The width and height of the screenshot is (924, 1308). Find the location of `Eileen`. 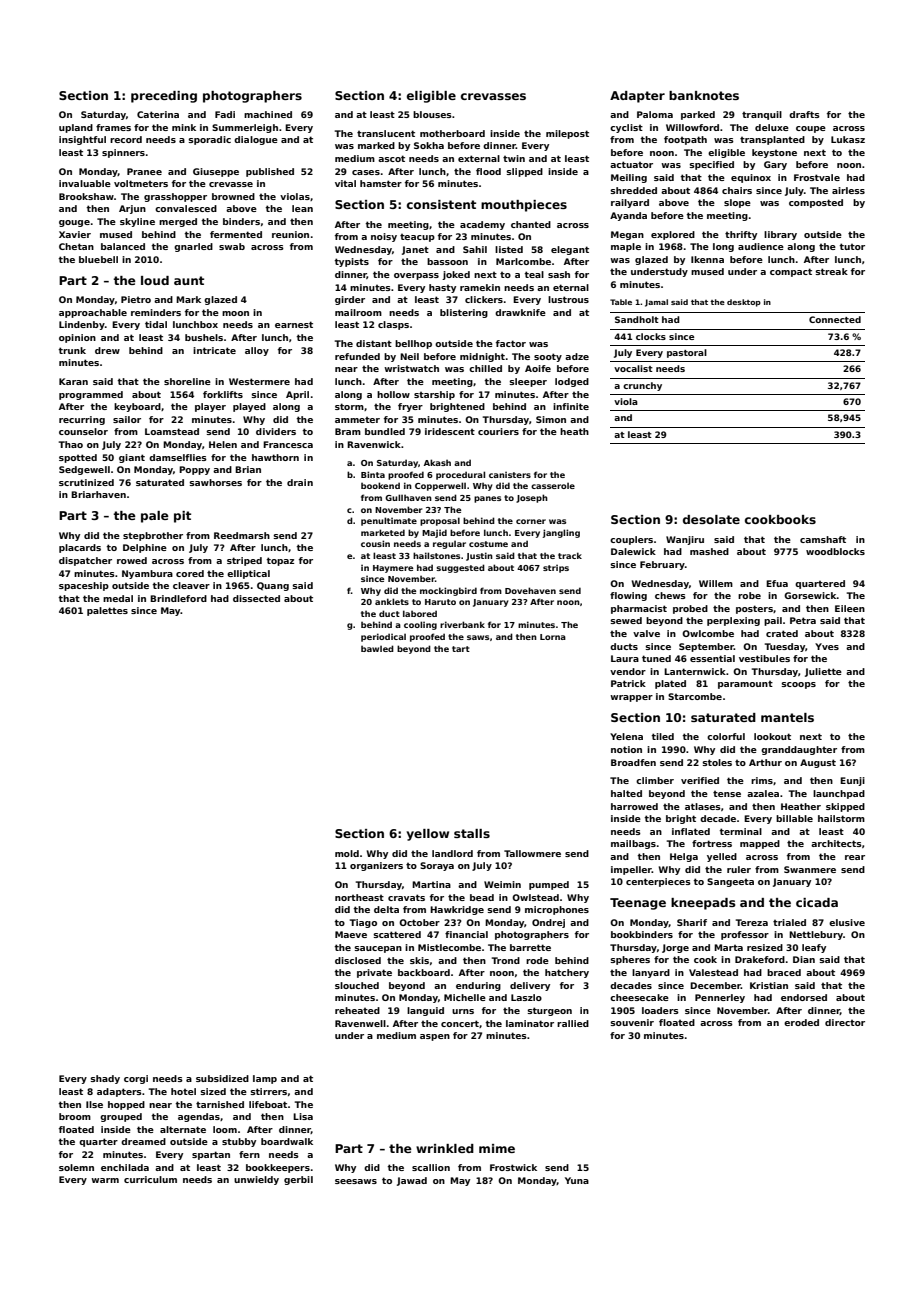

Eileen is located at coordinates (850, 608).
